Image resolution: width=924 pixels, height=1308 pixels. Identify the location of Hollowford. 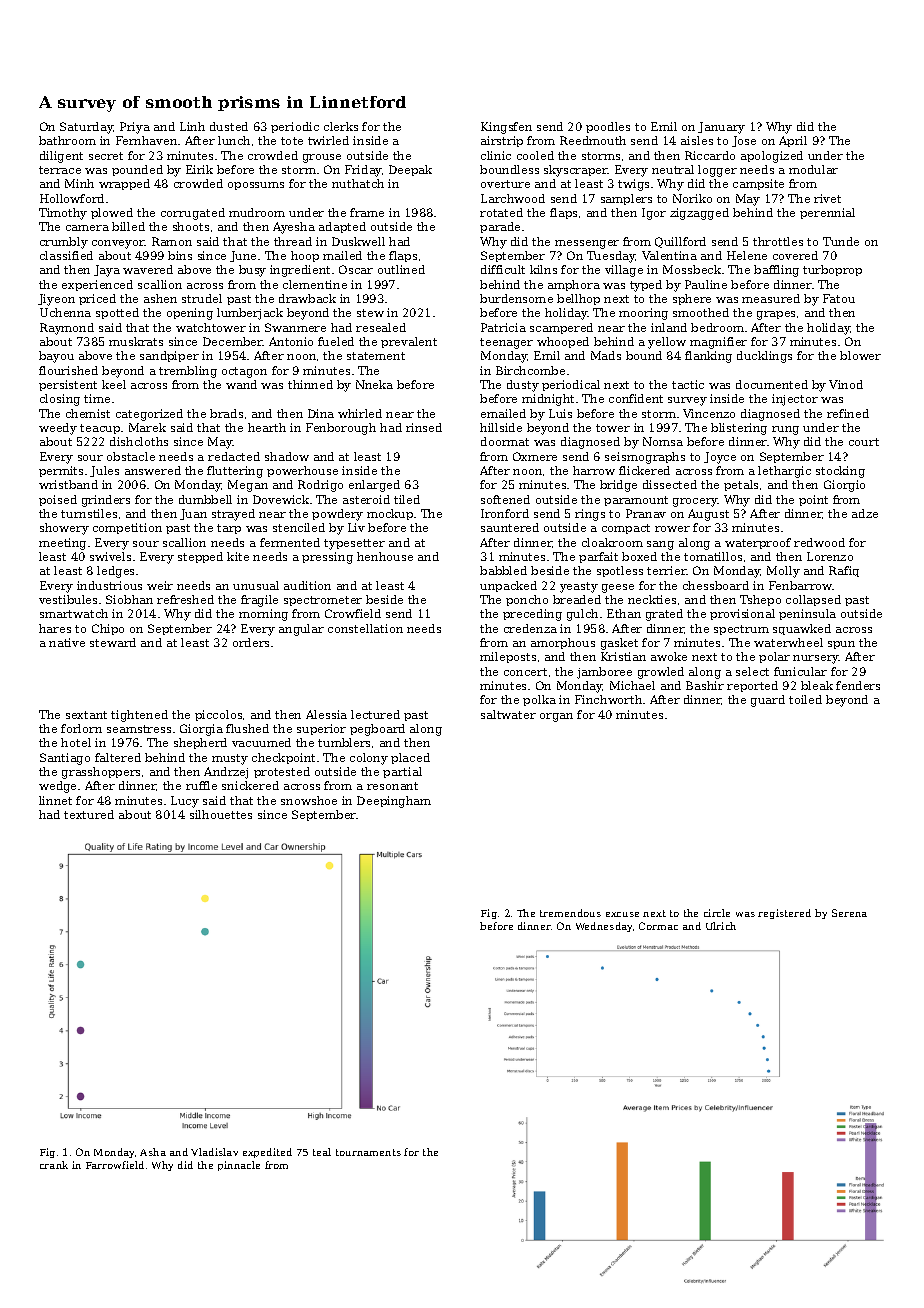
(72, 198).
